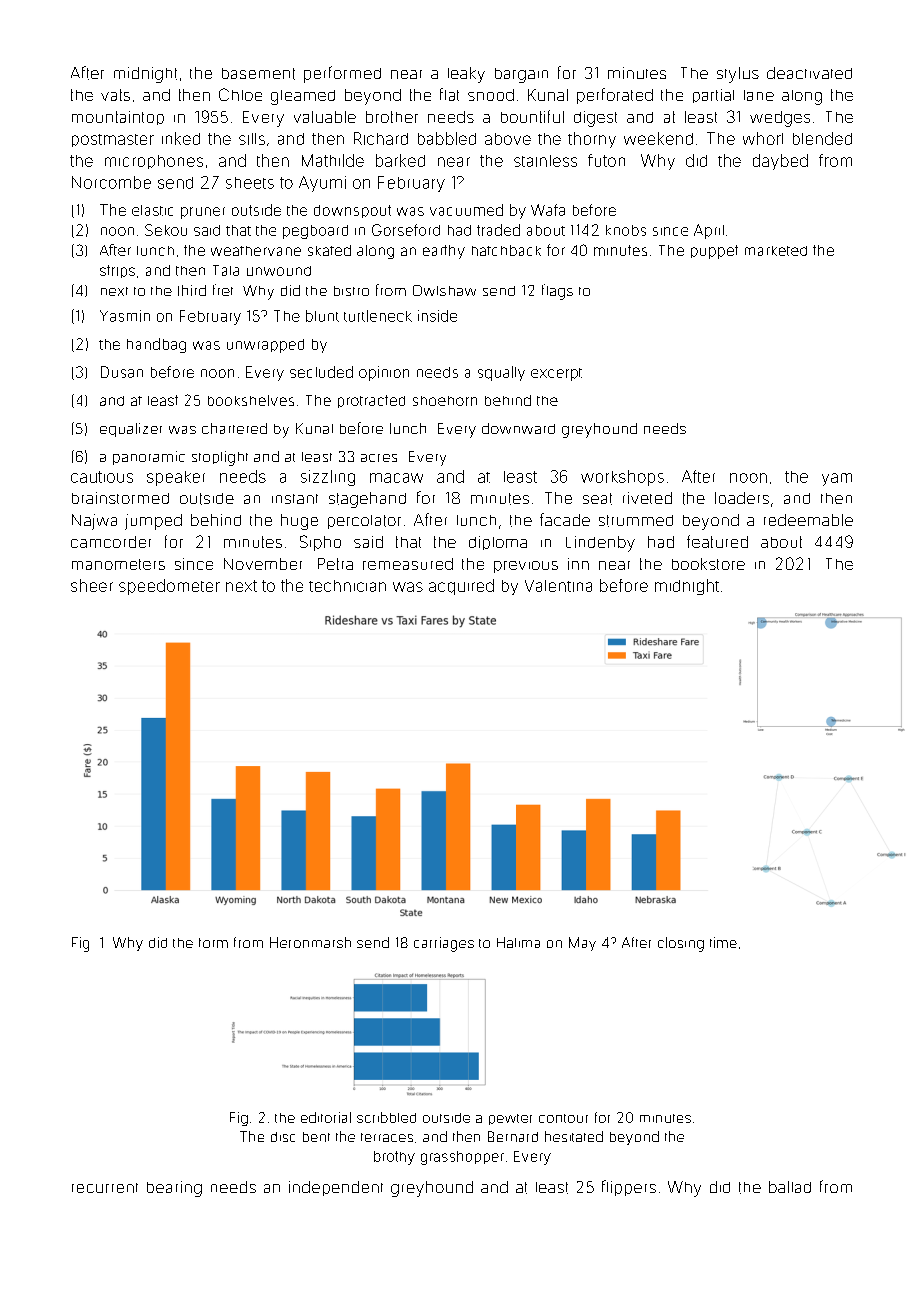  I want to click on basement, so click(258, 74).
